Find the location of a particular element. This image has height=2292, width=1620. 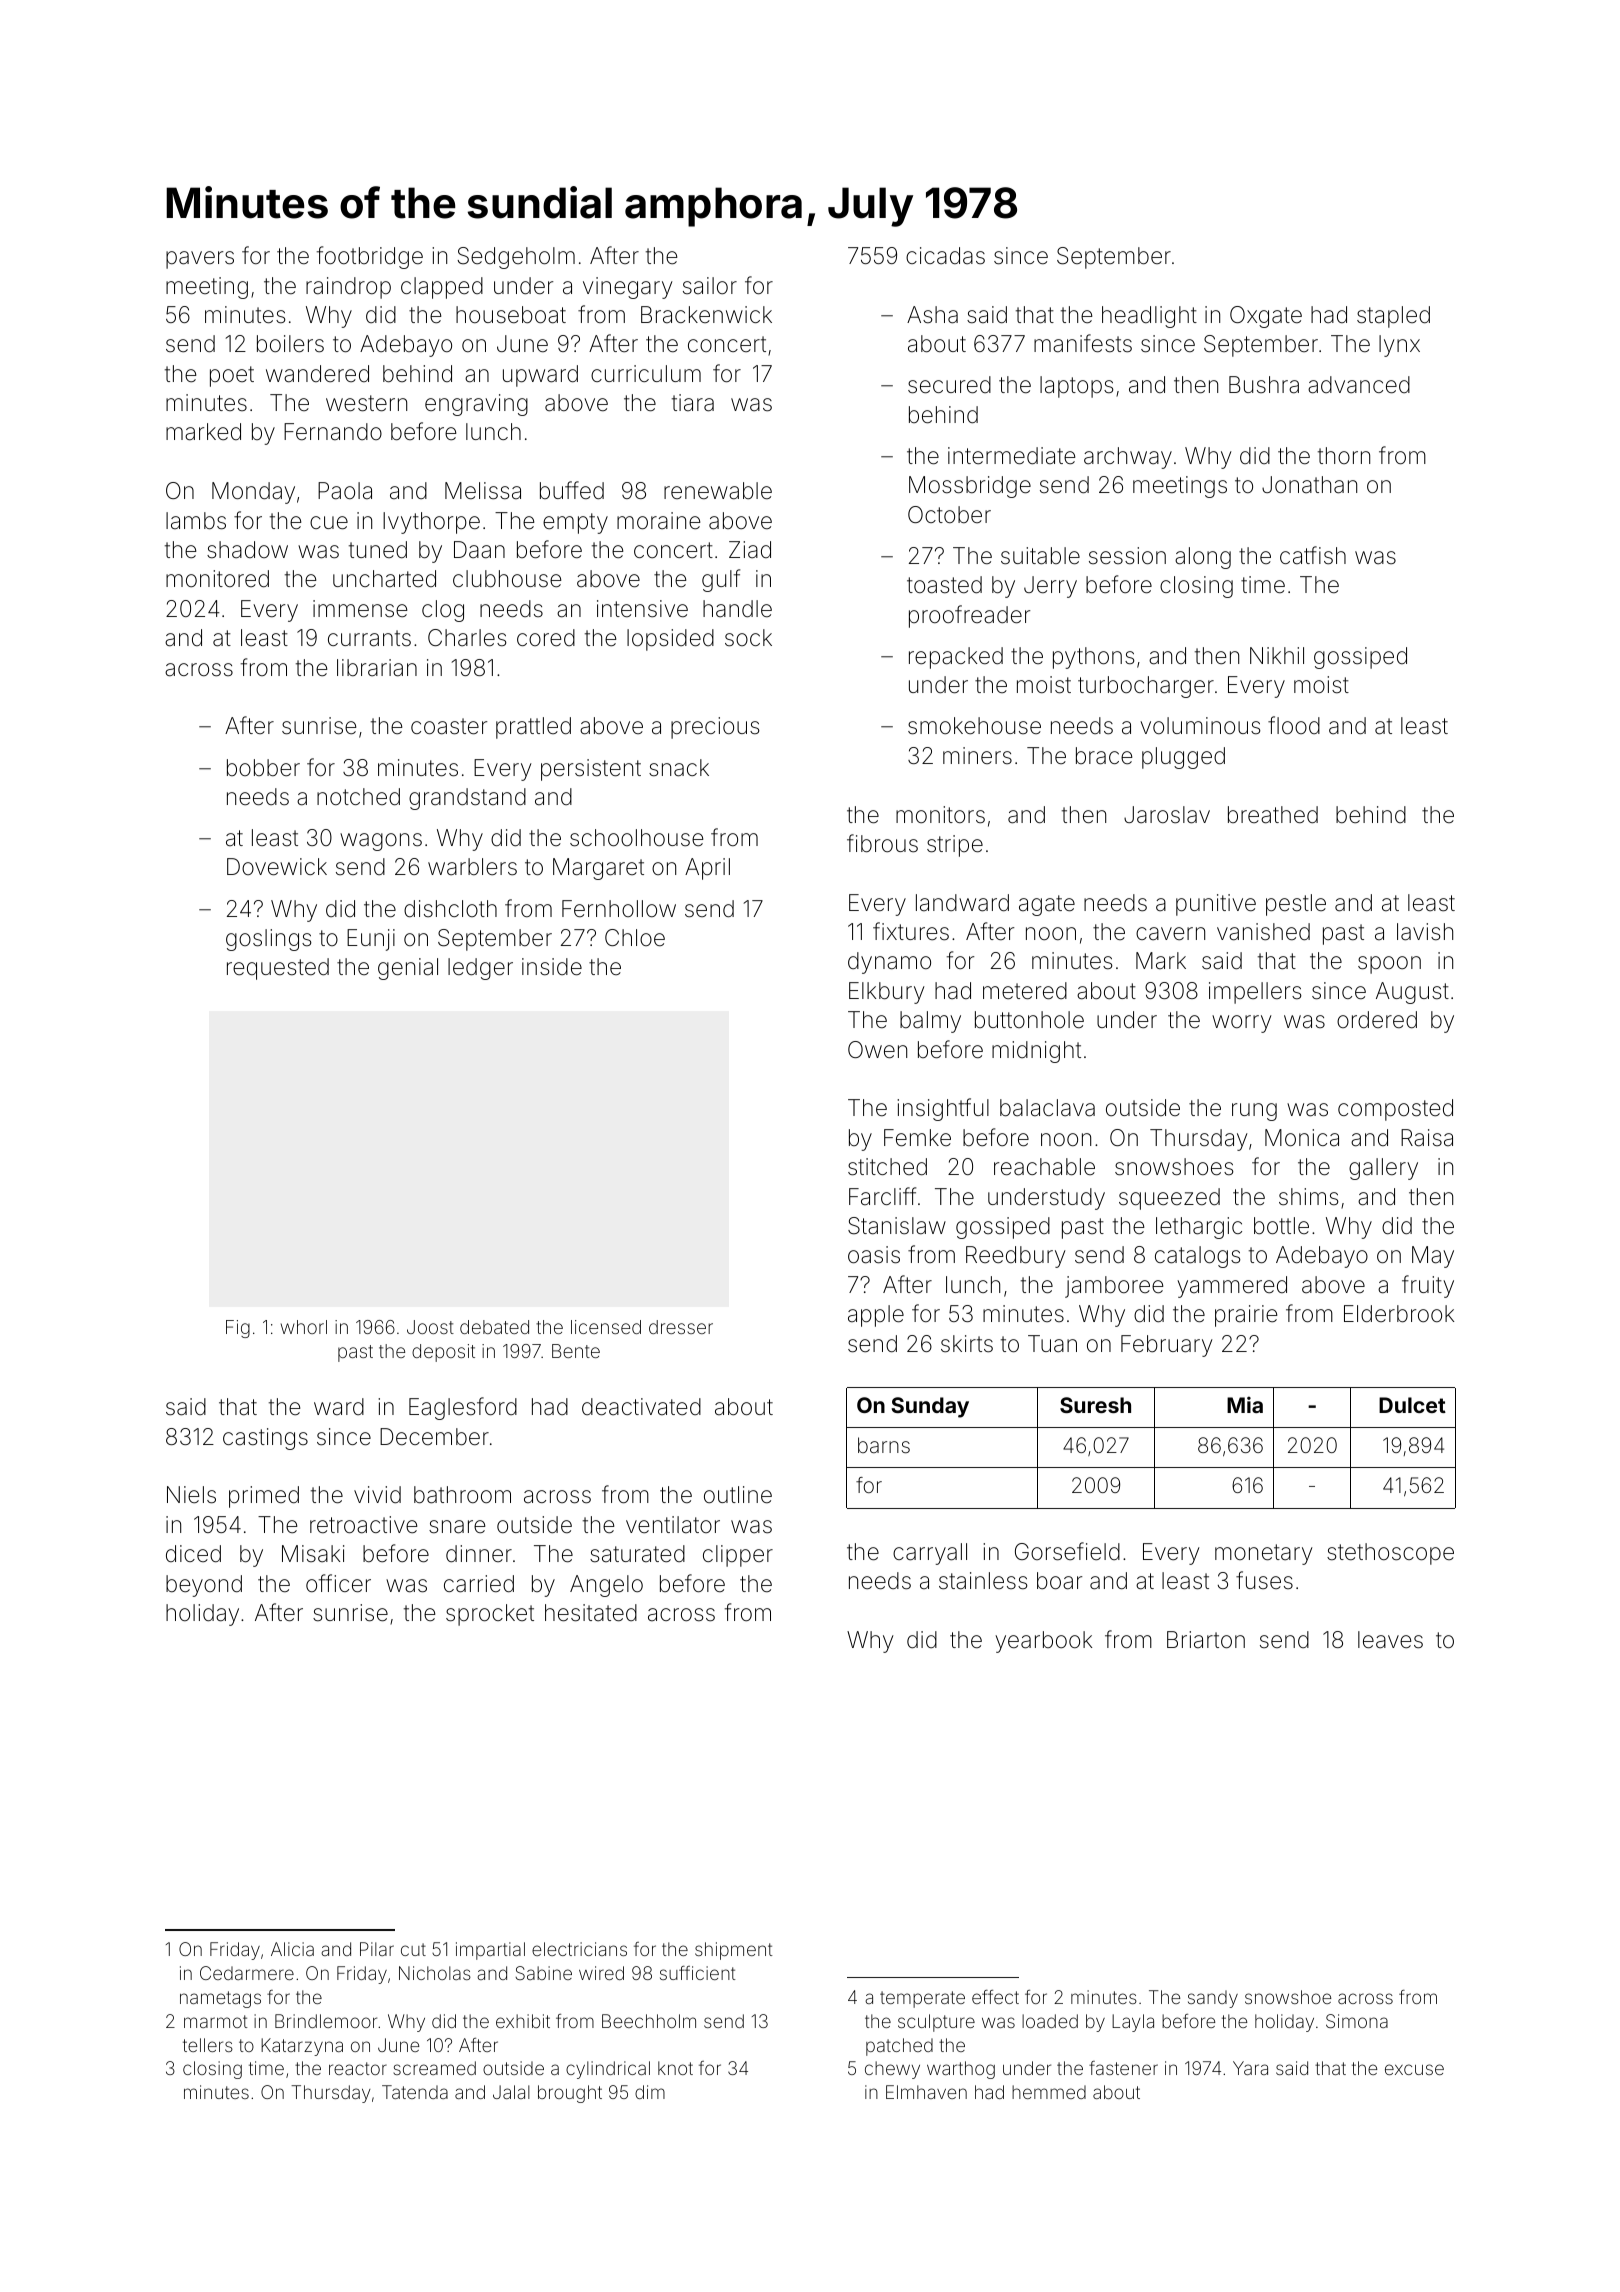

sock is located at coordinates (748, 638).
